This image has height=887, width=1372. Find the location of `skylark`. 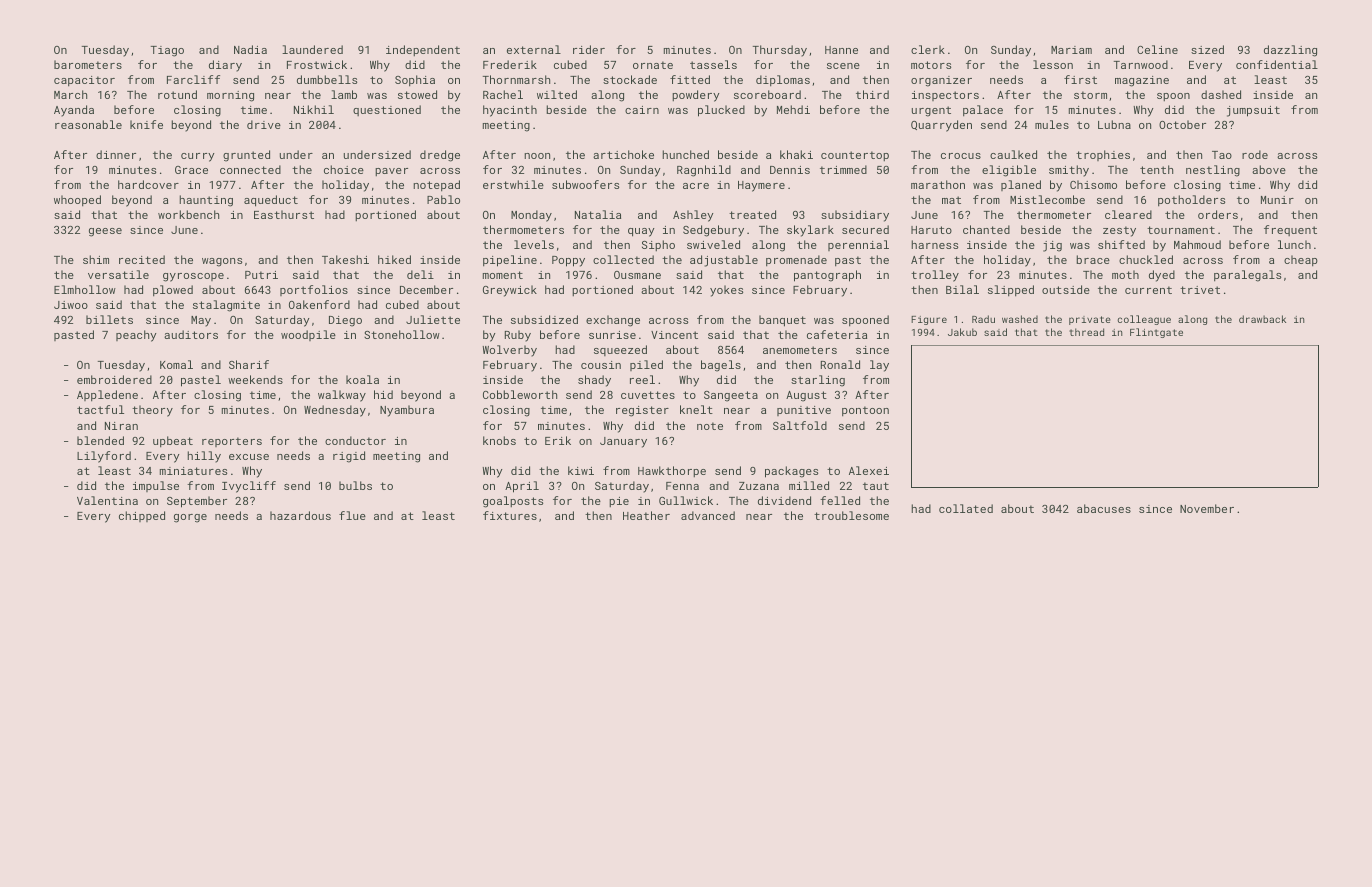

skylark is located at coordinates (810, 231).
